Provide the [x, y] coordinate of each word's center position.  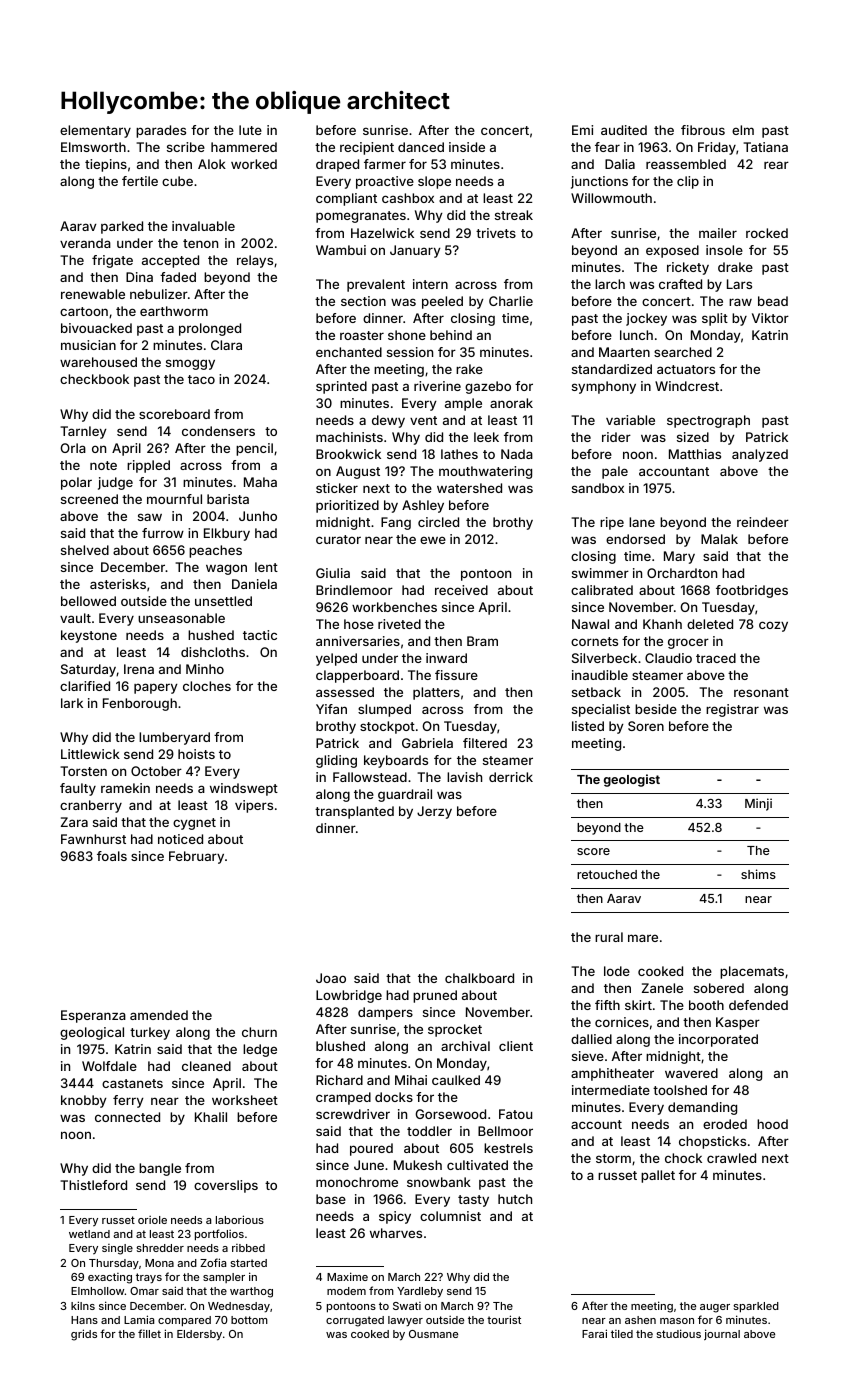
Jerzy [434, 812]
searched [683, 352]
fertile [140, 181]
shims [758, 874]
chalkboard [479, 978]
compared [184, 1321]
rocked [767, 233]
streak [514, 215]
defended [758, 1005]
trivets [496, 233]
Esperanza [93, 1016]
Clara [226, 345]
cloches [207, 686]
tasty [473, 1201]
